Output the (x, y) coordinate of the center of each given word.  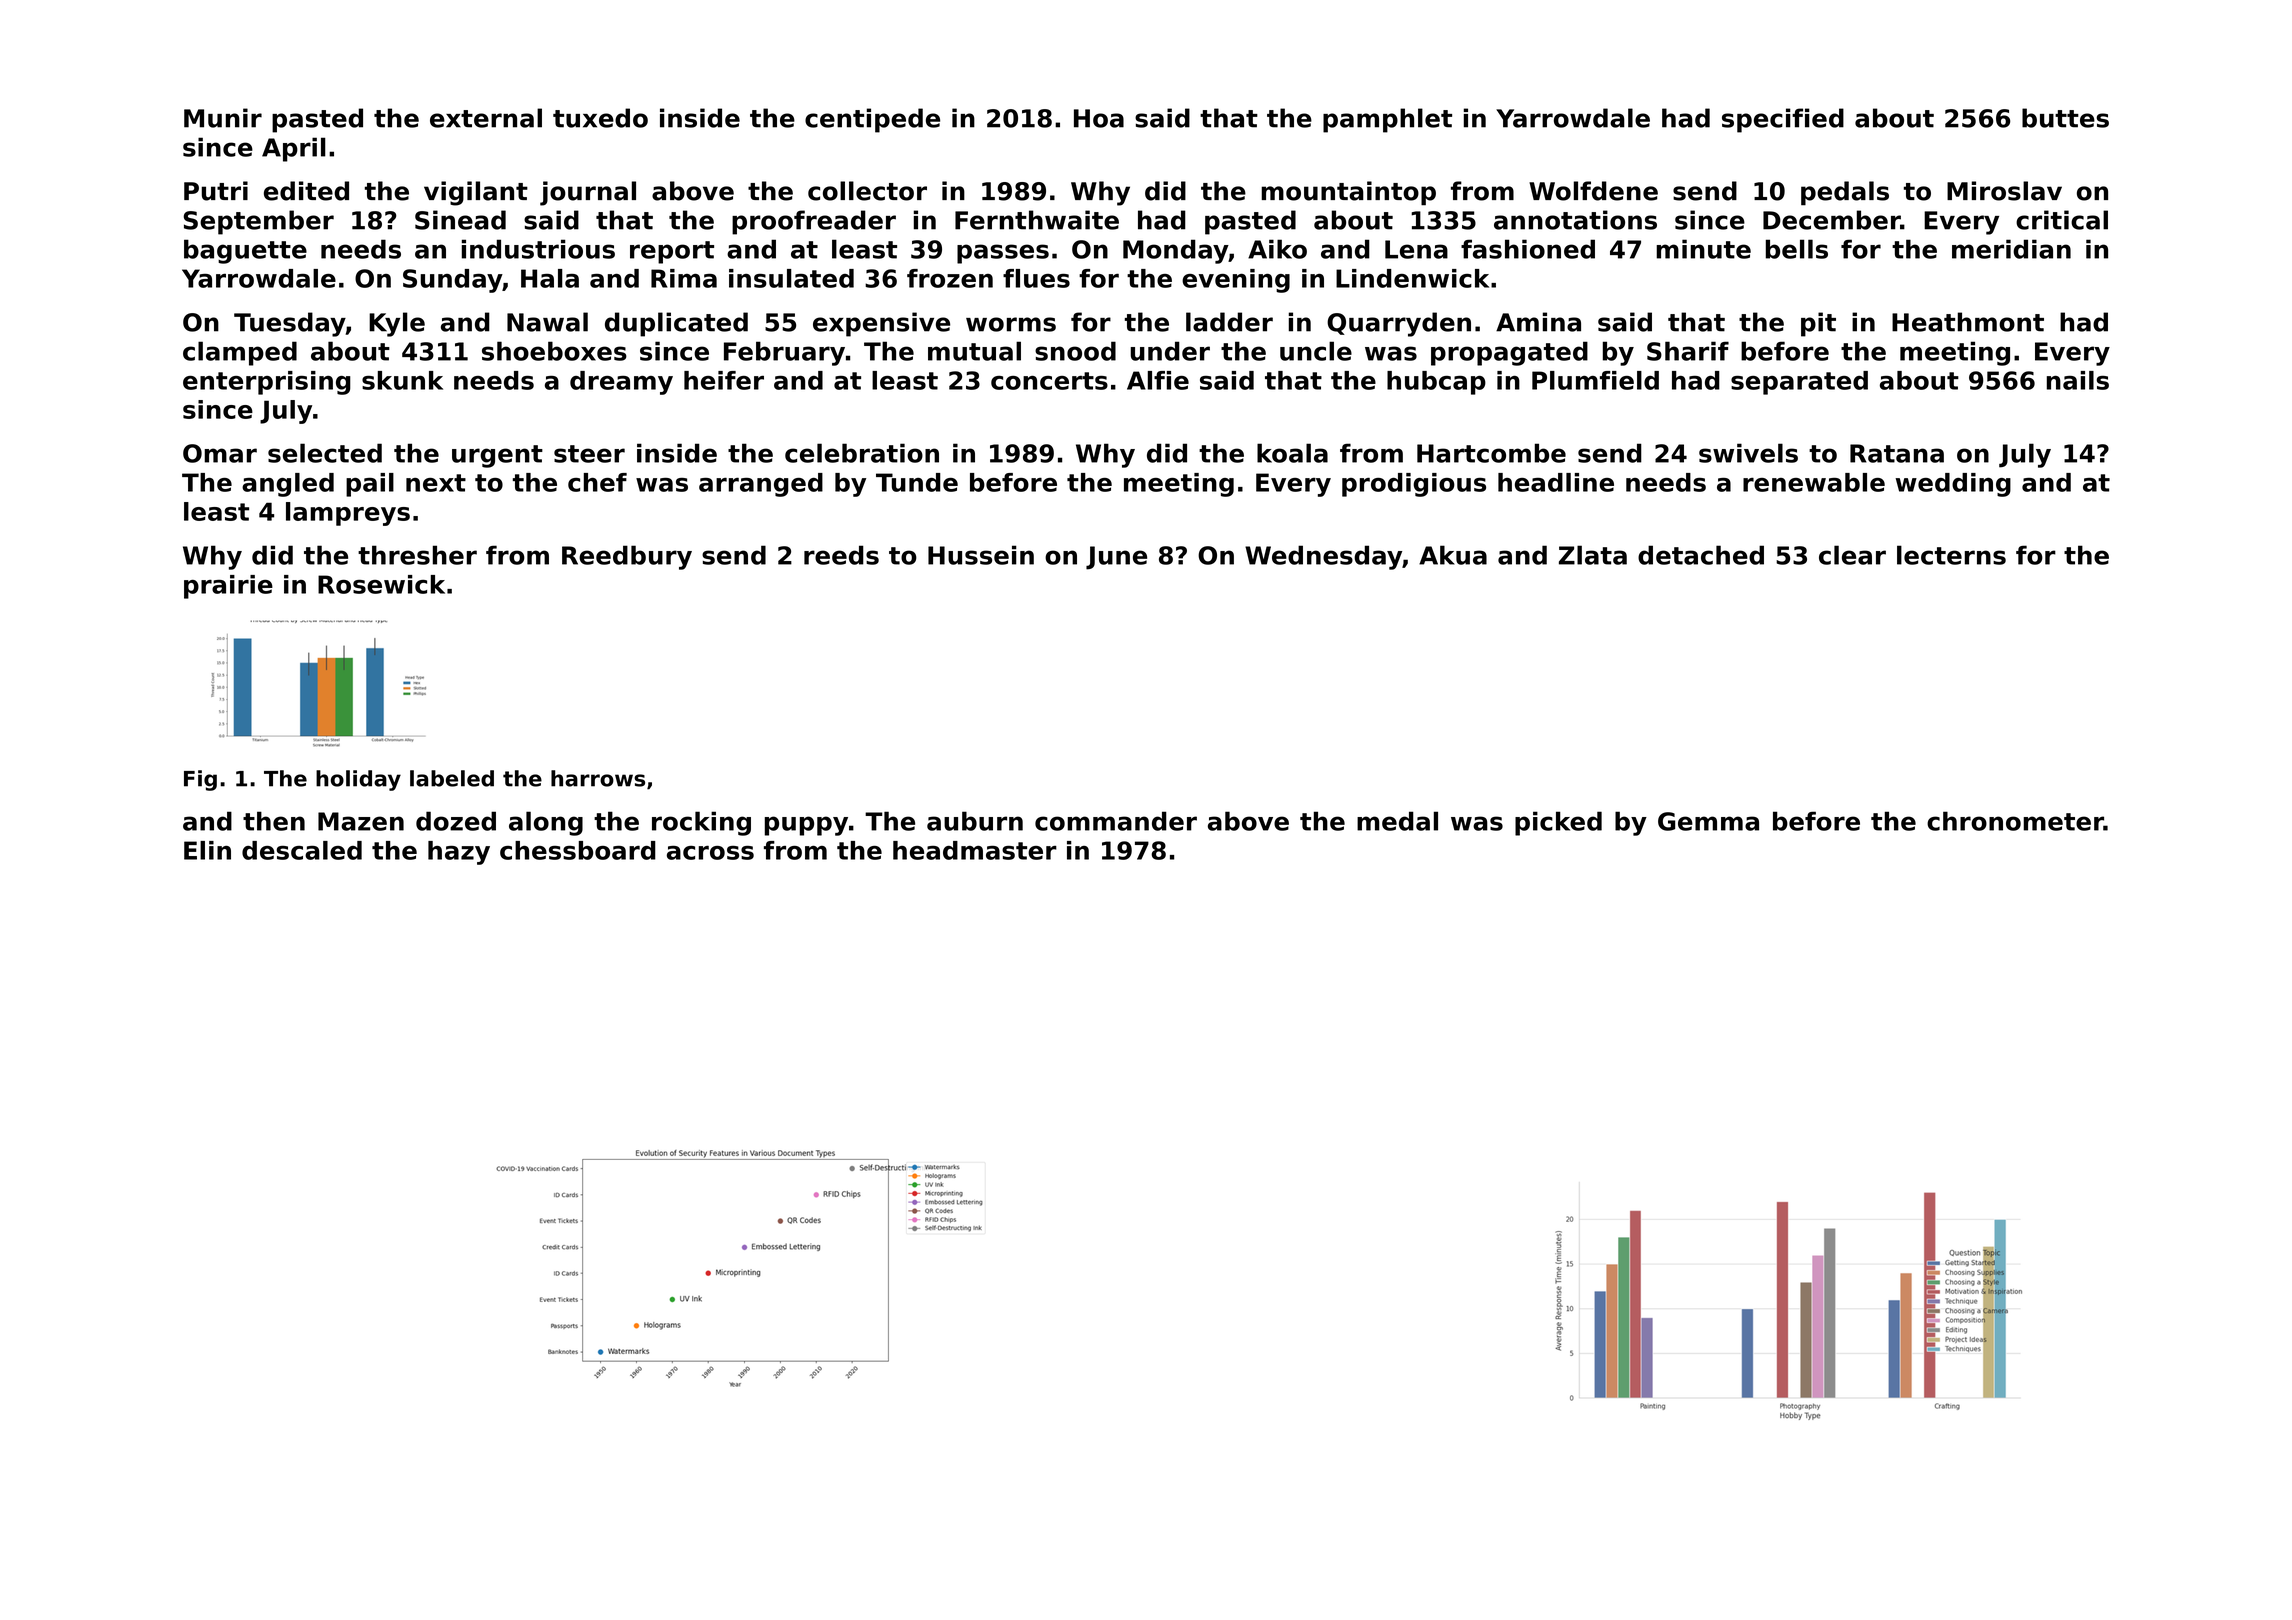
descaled (302, 850)
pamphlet (1387, 120)
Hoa (1099, 118)
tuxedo (600, 118)
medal (1397, 821)
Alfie (1158, 380)
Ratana (1897, 453)
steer (589, 454)
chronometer (2015, 821)
